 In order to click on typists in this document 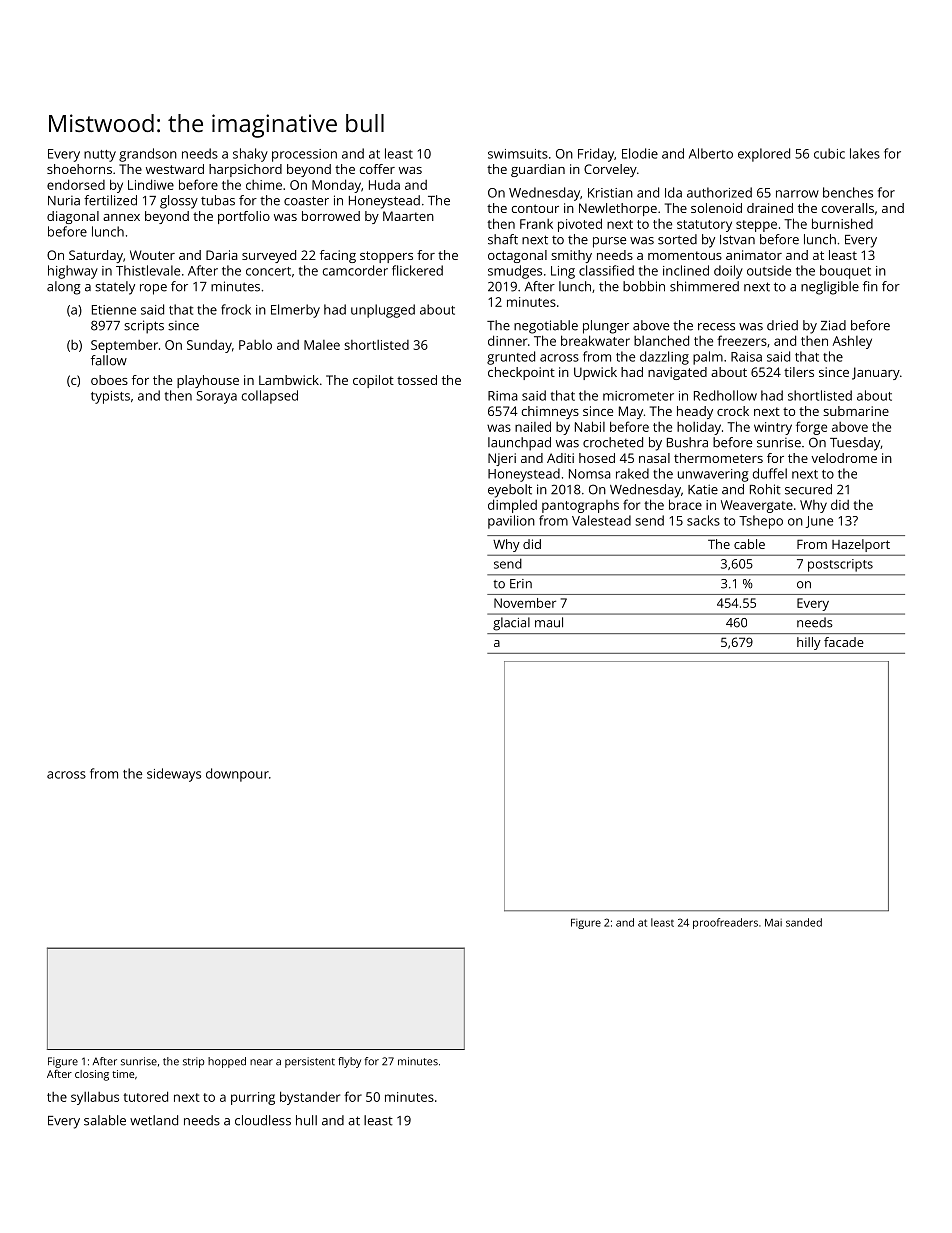, I will do `click(110, 397)`.
